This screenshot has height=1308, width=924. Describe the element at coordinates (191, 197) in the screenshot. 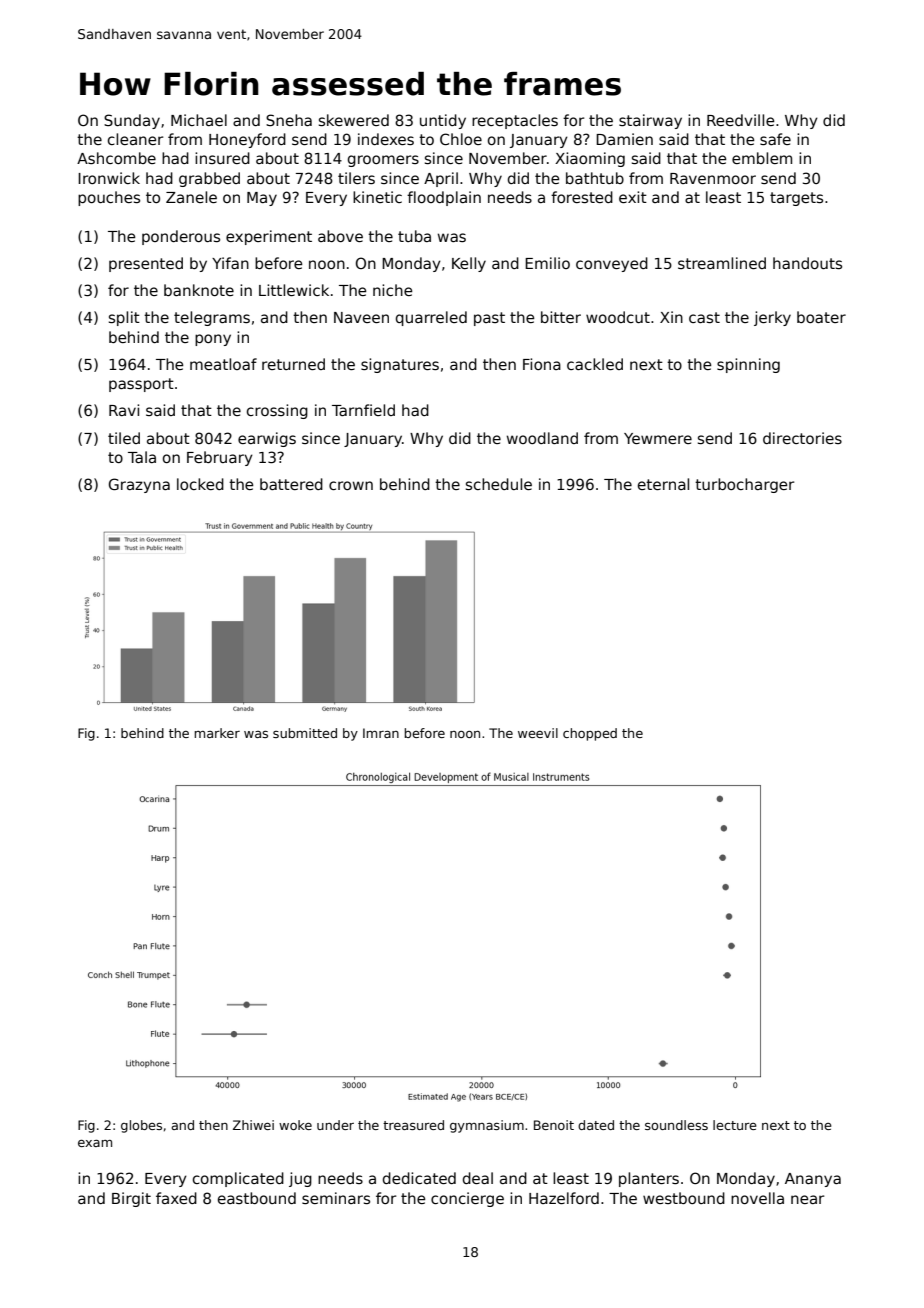

I see `Zanele` at that location.
